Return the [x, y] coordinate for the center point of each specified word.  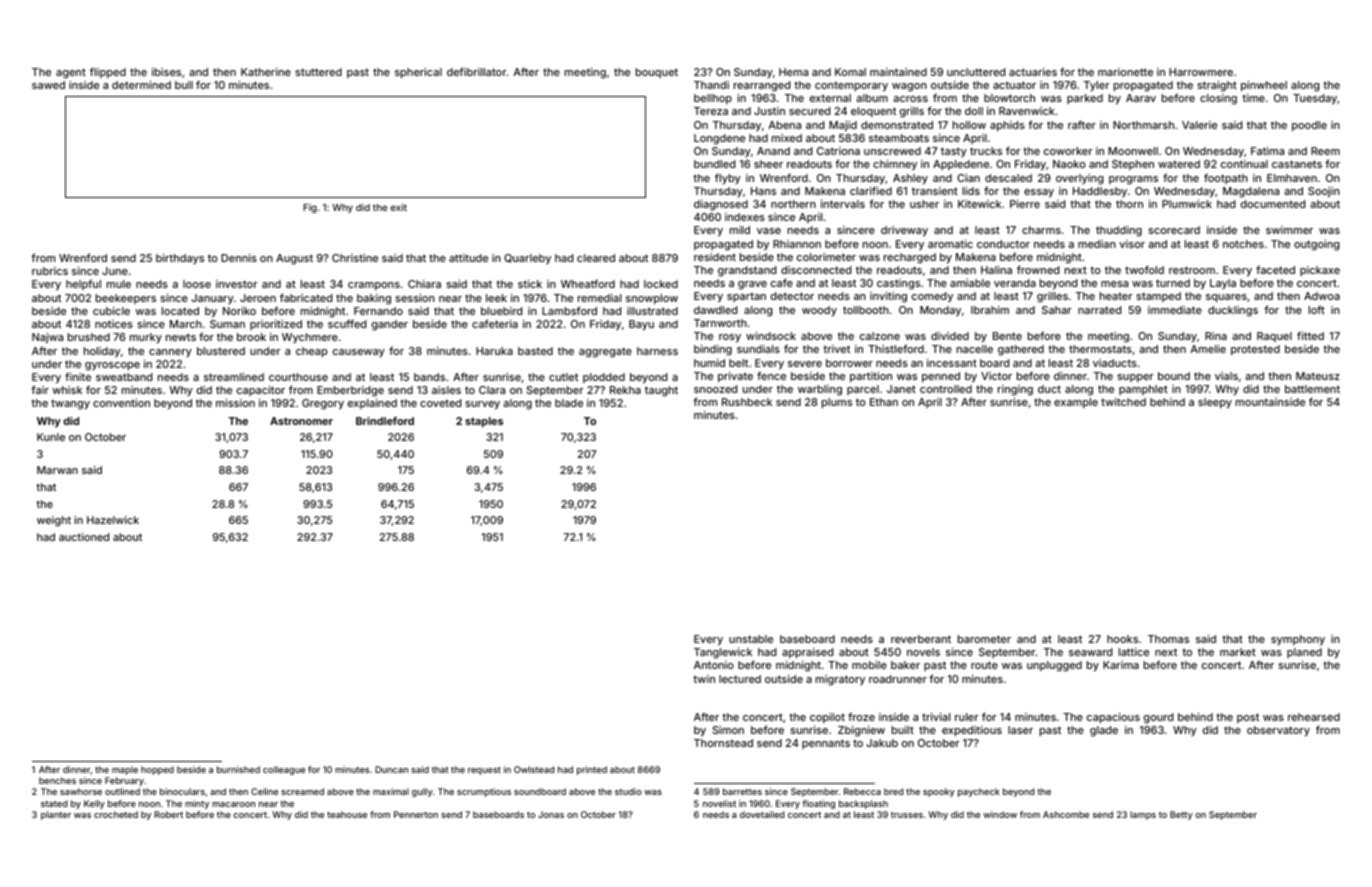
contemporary [851, 86]
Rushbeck [747, 402]
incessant [952, 363]
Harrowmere [1201, 72]
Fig [310, 208]
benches [57, 780]
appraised [807, 653]
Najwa [47, 338]
